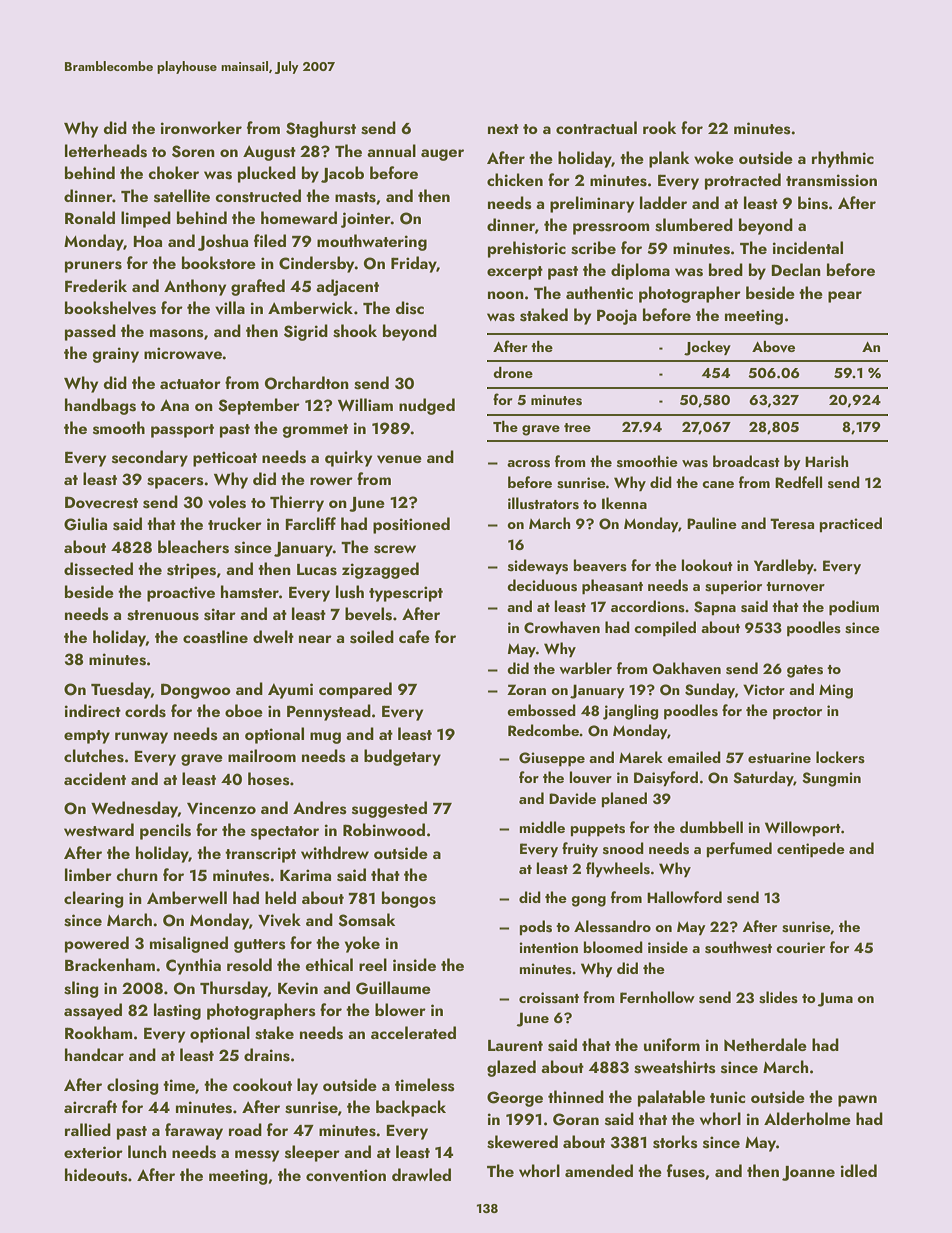  I want to click on Ming, so click(836, 691).
